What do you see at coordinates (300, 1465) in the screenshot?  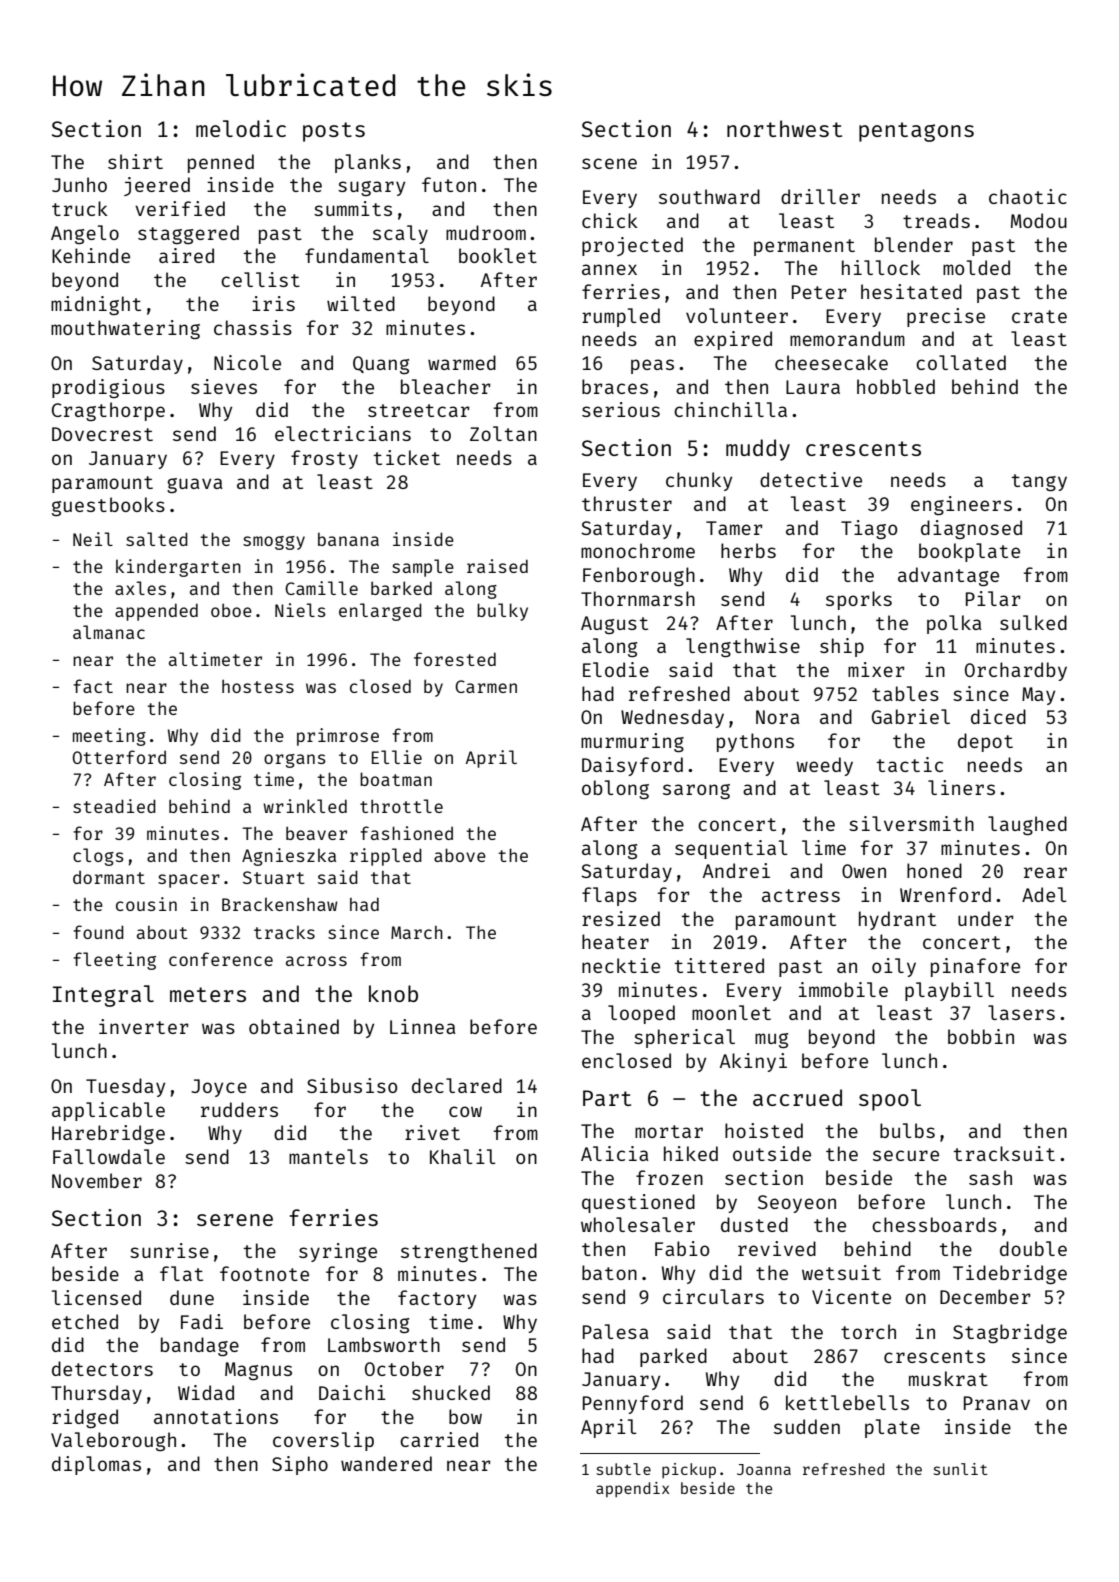 I see `Sipho` at bounding box center [300, 1465].
